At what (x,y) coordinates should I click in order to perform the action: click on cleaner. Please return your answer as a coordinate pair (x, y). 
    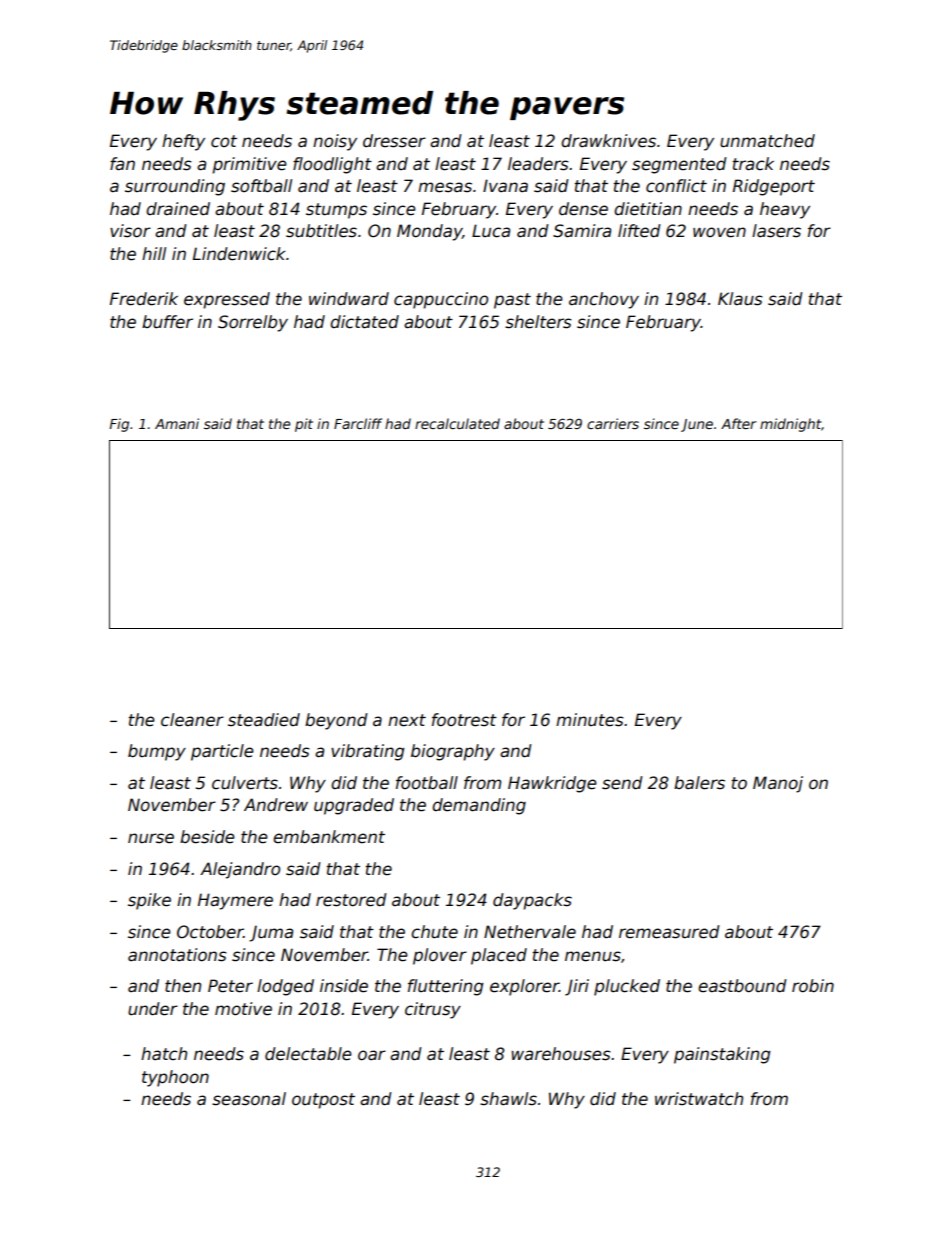
    Looking at the image, I should click on (192, 720).
